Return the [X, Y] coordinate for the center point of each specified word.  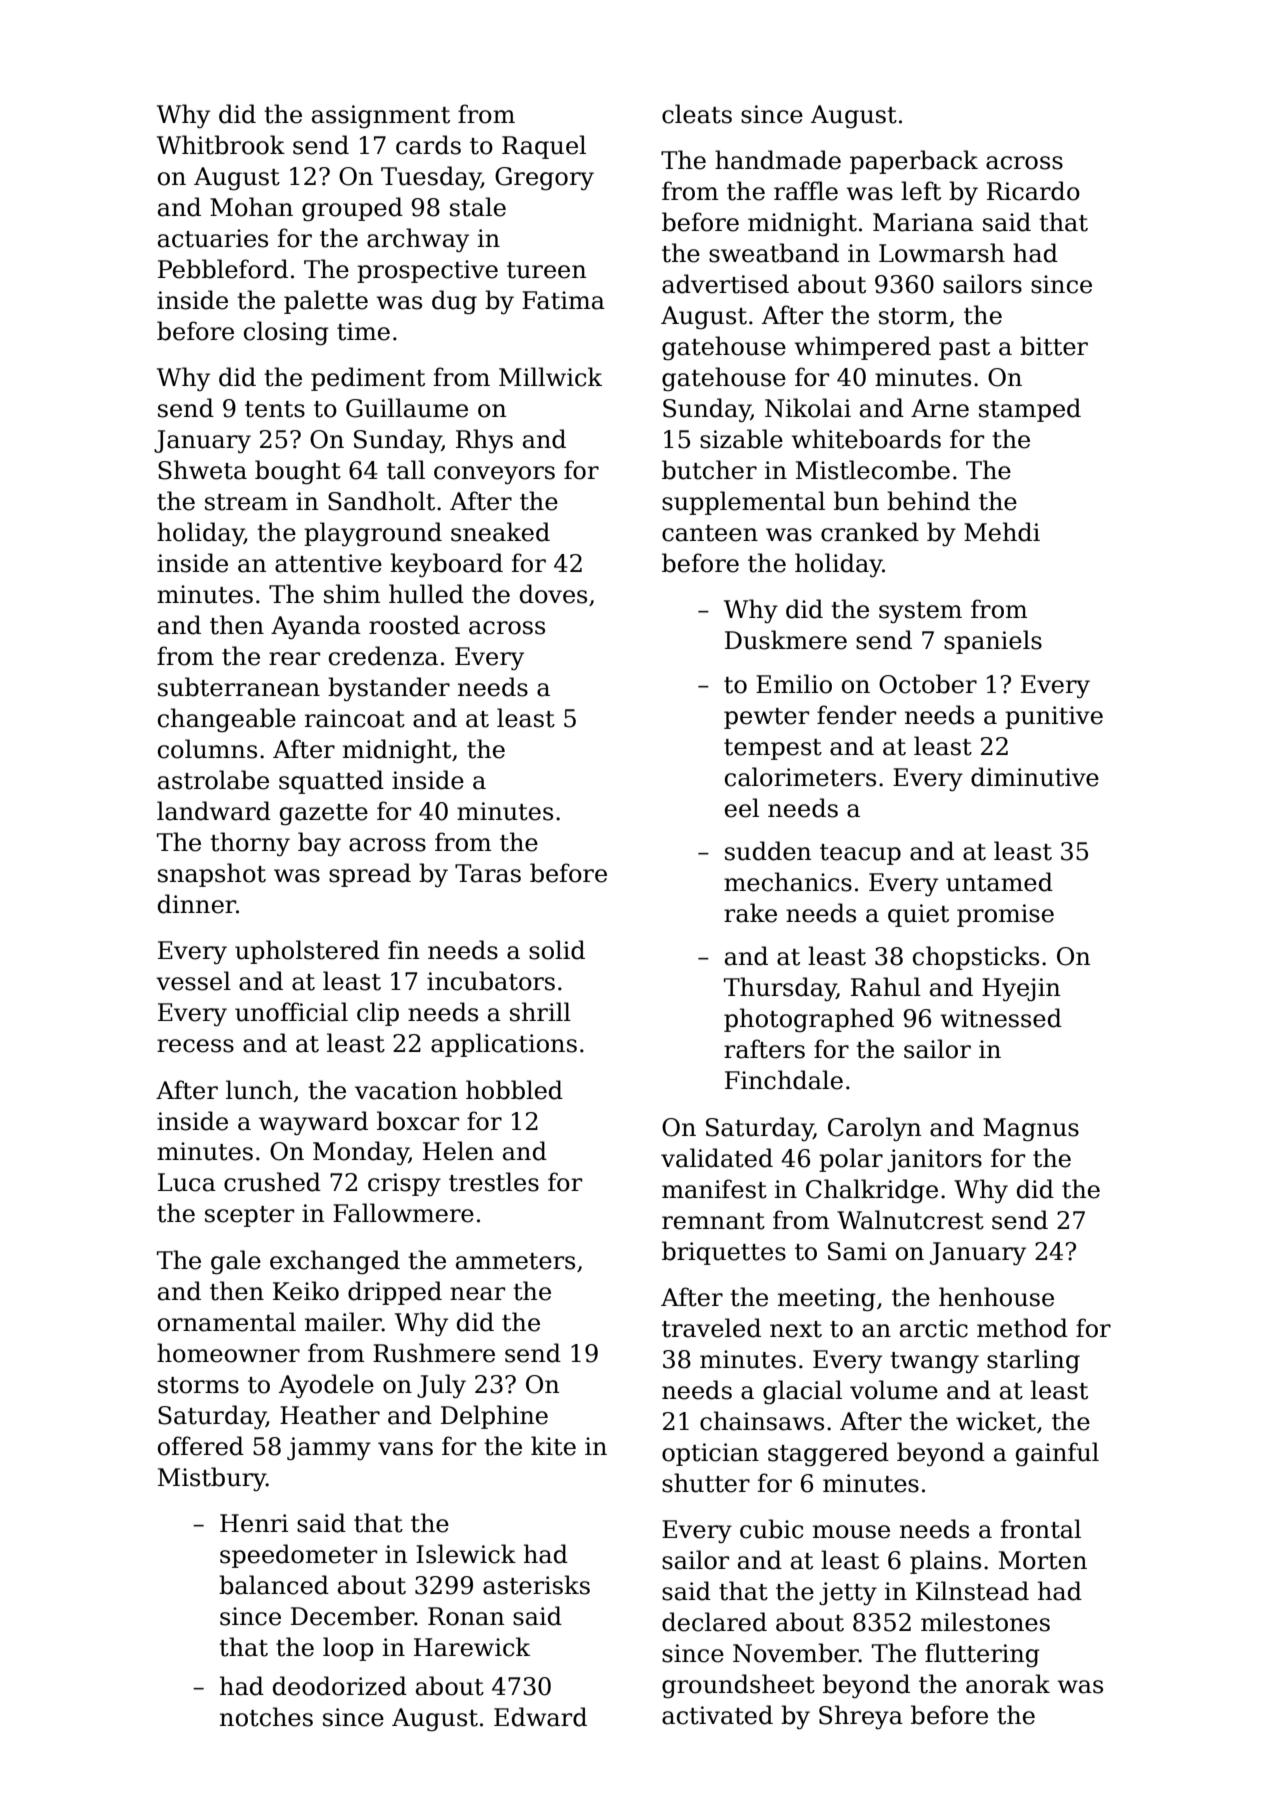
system [920, 612]
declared [714, 1622]
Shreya [861, 1717]
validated [717, 1158]
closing [286, 333]
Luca [187, 1182]
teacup [860, 854]
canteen [710, 533]
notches [266, 1717]
